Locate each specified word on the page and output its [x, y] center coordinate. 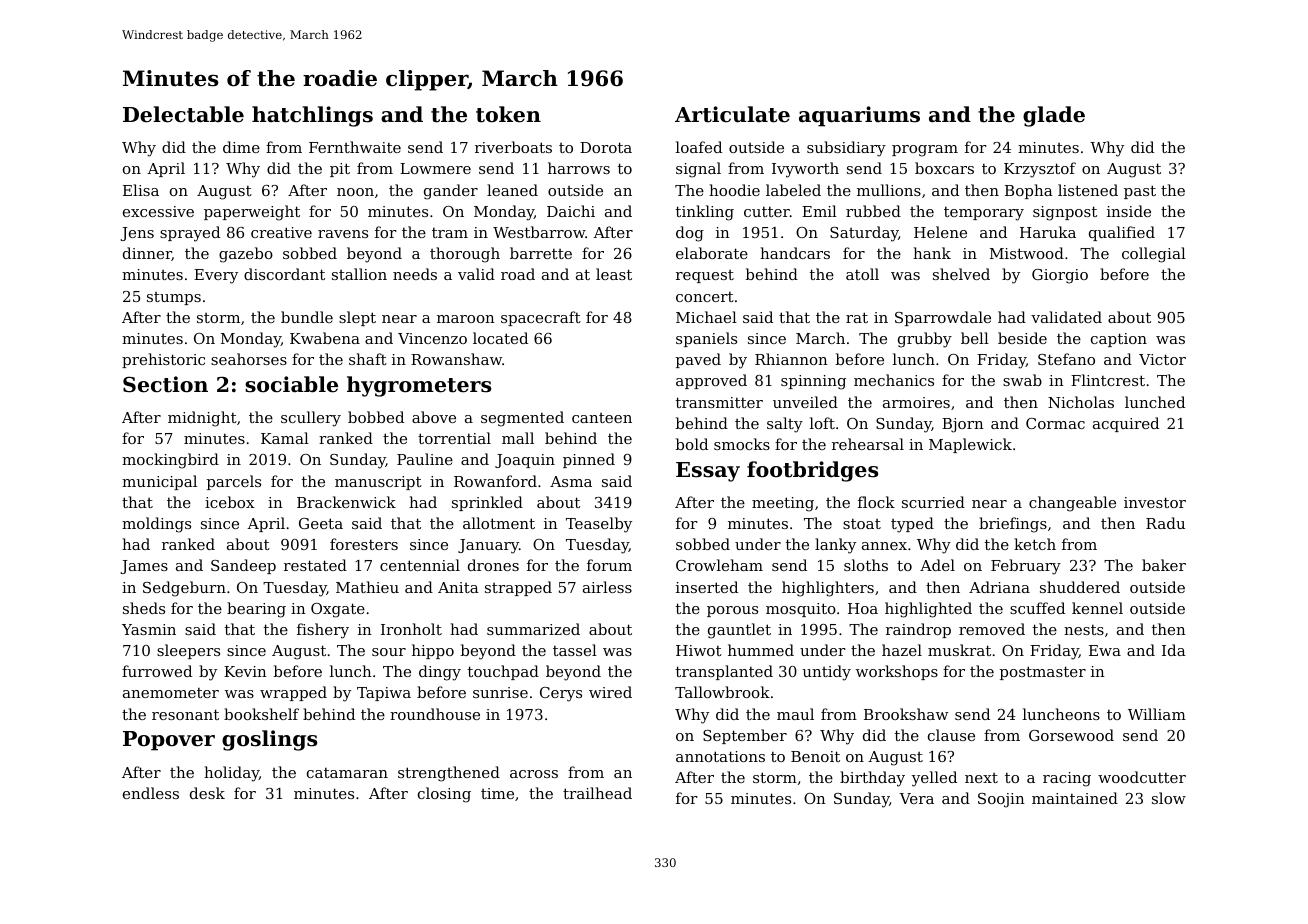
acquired [1126, 424]
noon [355, 192]
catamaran [347, 772]
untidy [826, 673]
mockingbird [170, 461]
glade [1054, 116]
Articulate [732, 114]
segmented [522, 419]
